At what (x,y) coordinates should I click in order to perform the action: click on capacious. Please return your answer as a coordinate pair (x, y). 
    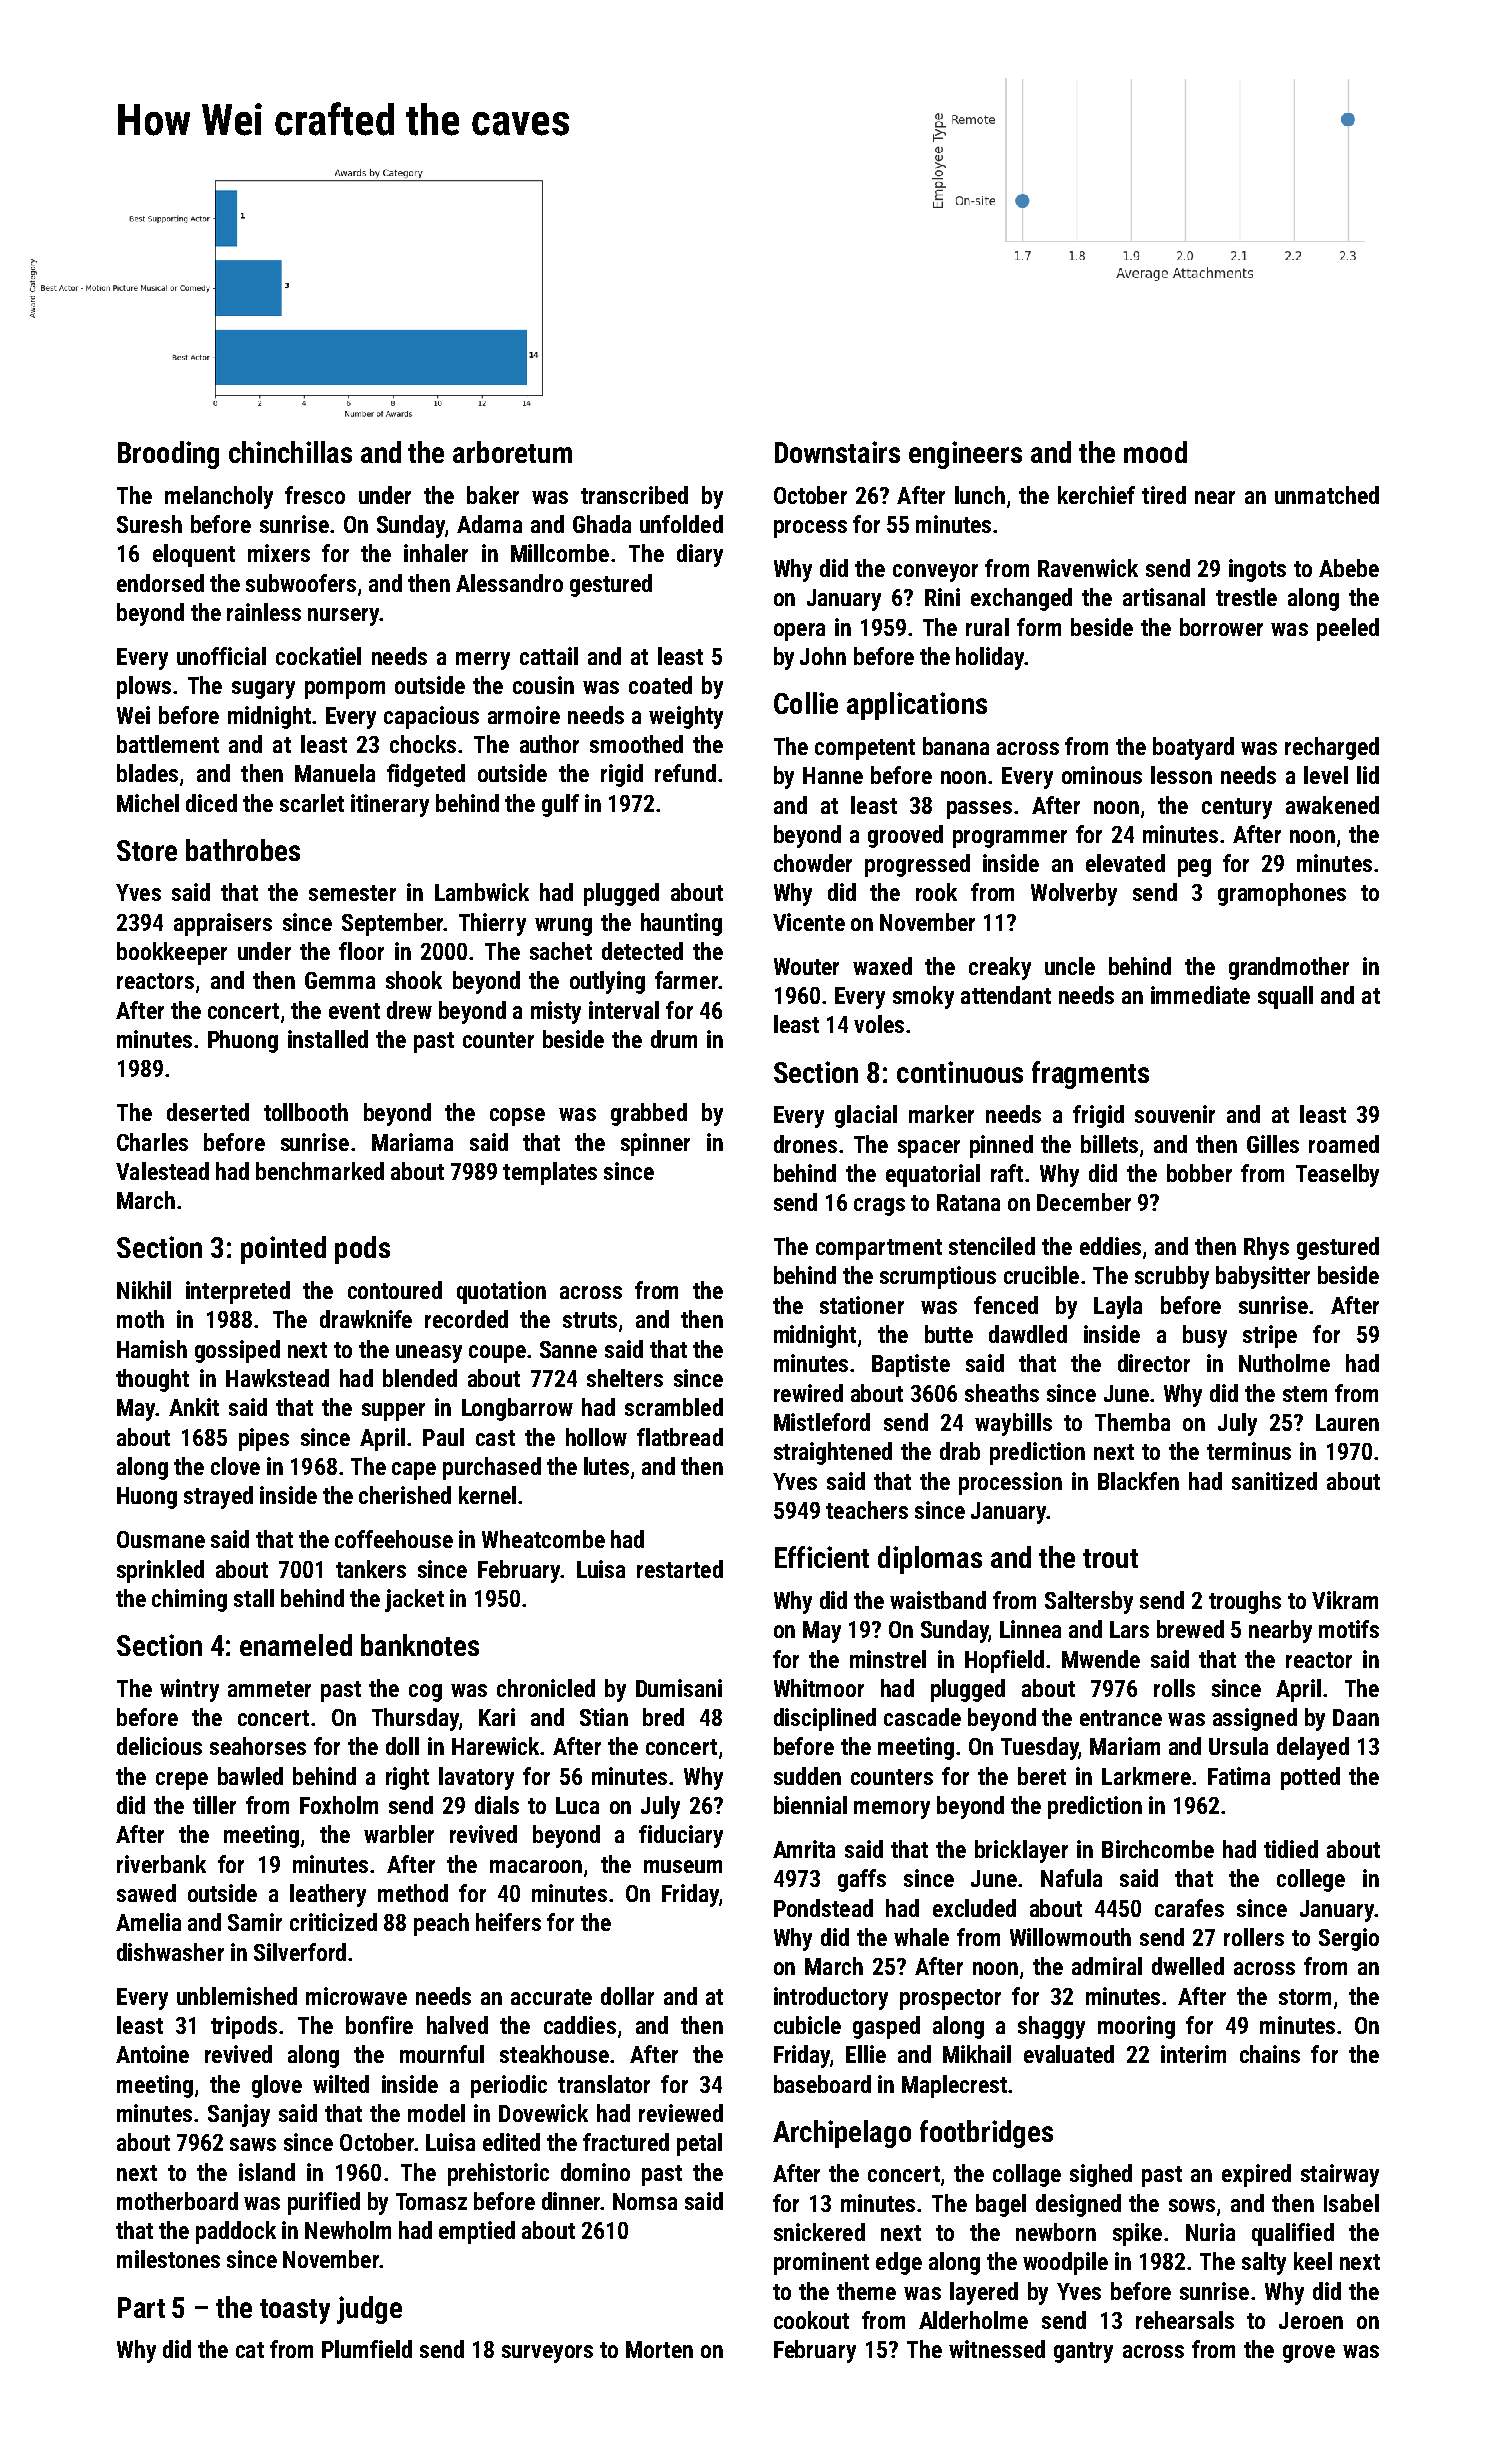
    Looking at the image, I should click on (431, 717).
